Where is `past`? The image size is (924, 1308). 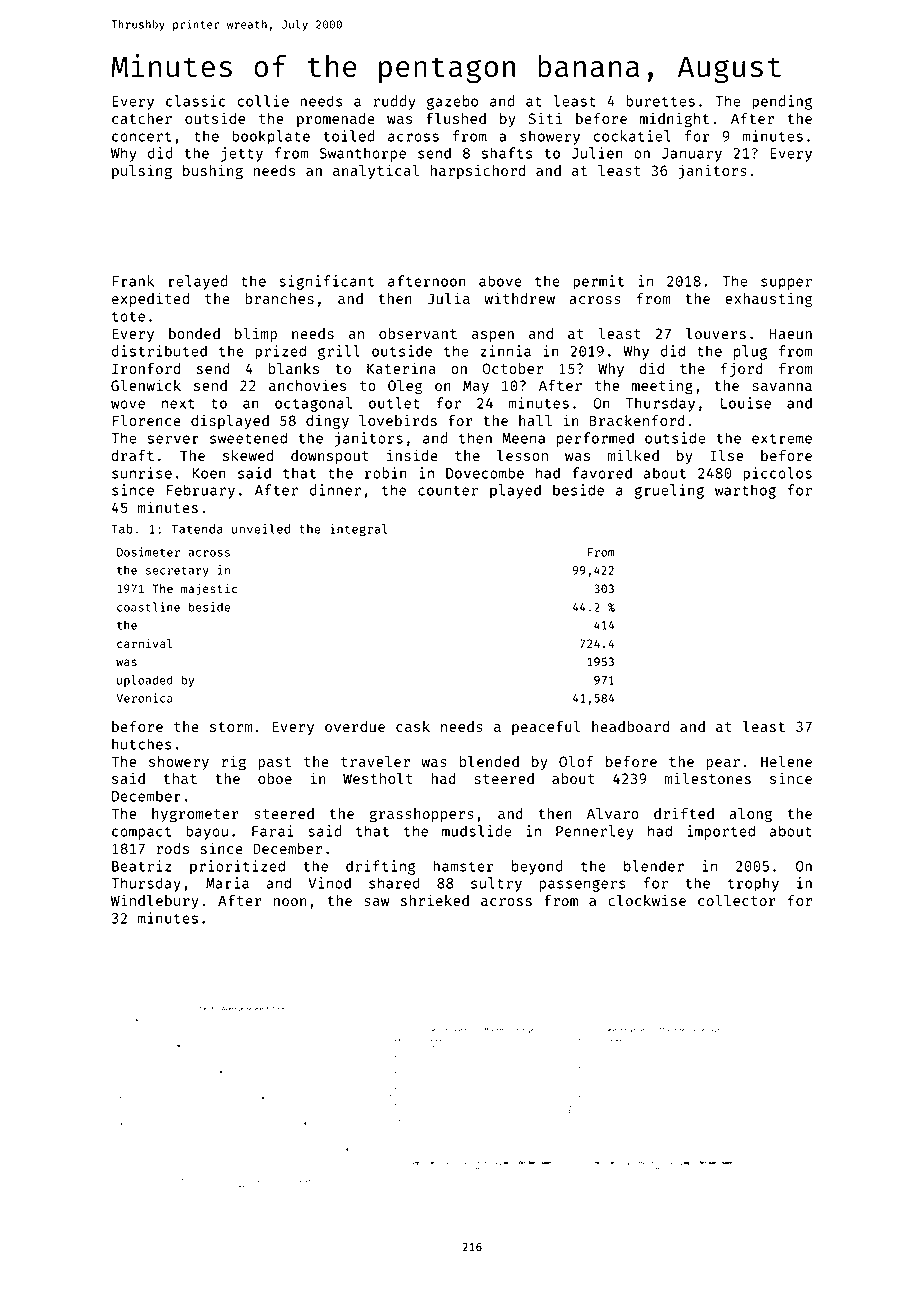 past is located at coordinates (274, 763).
